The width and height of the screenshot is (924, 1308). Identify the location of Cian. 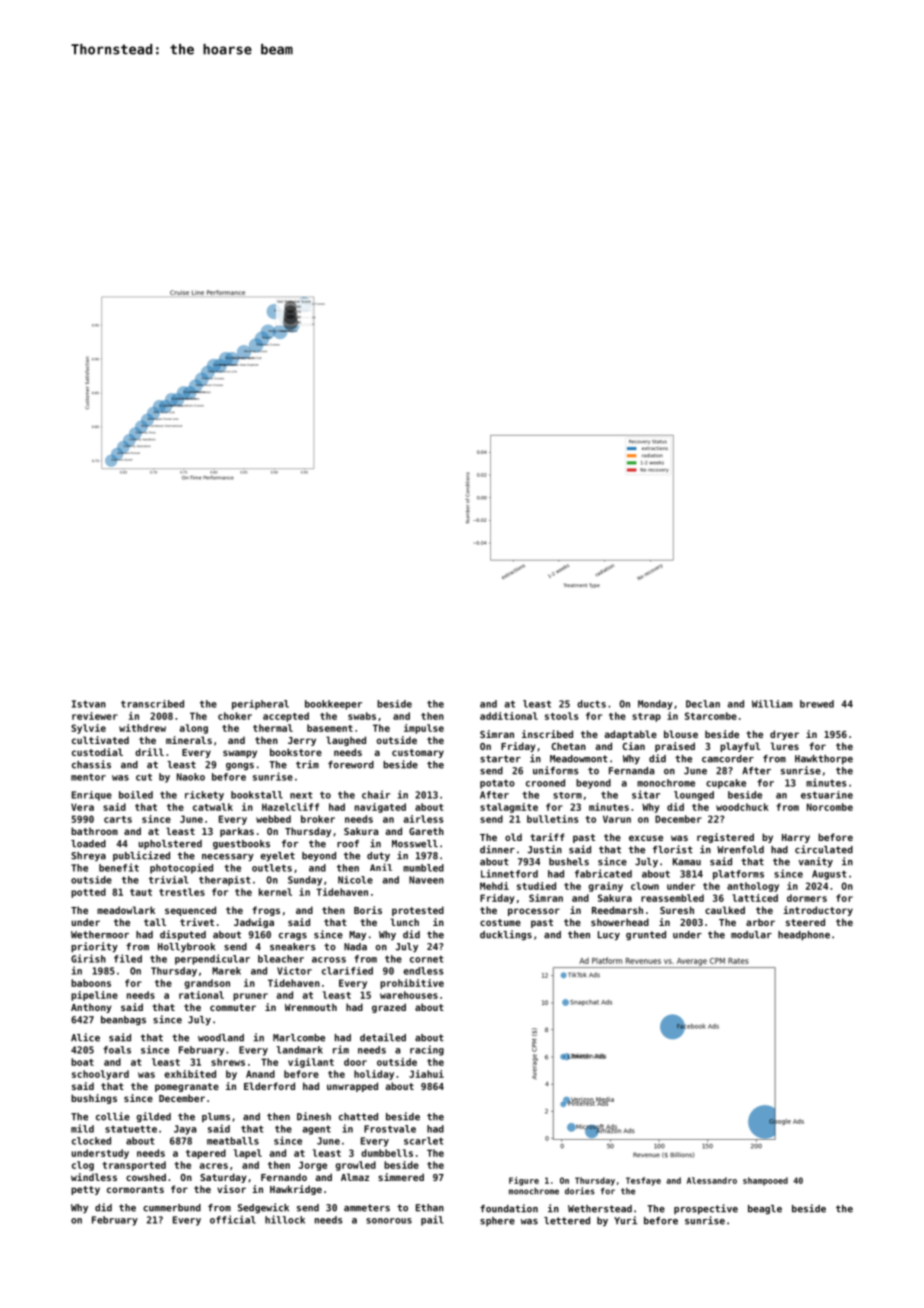
(633, 746).
